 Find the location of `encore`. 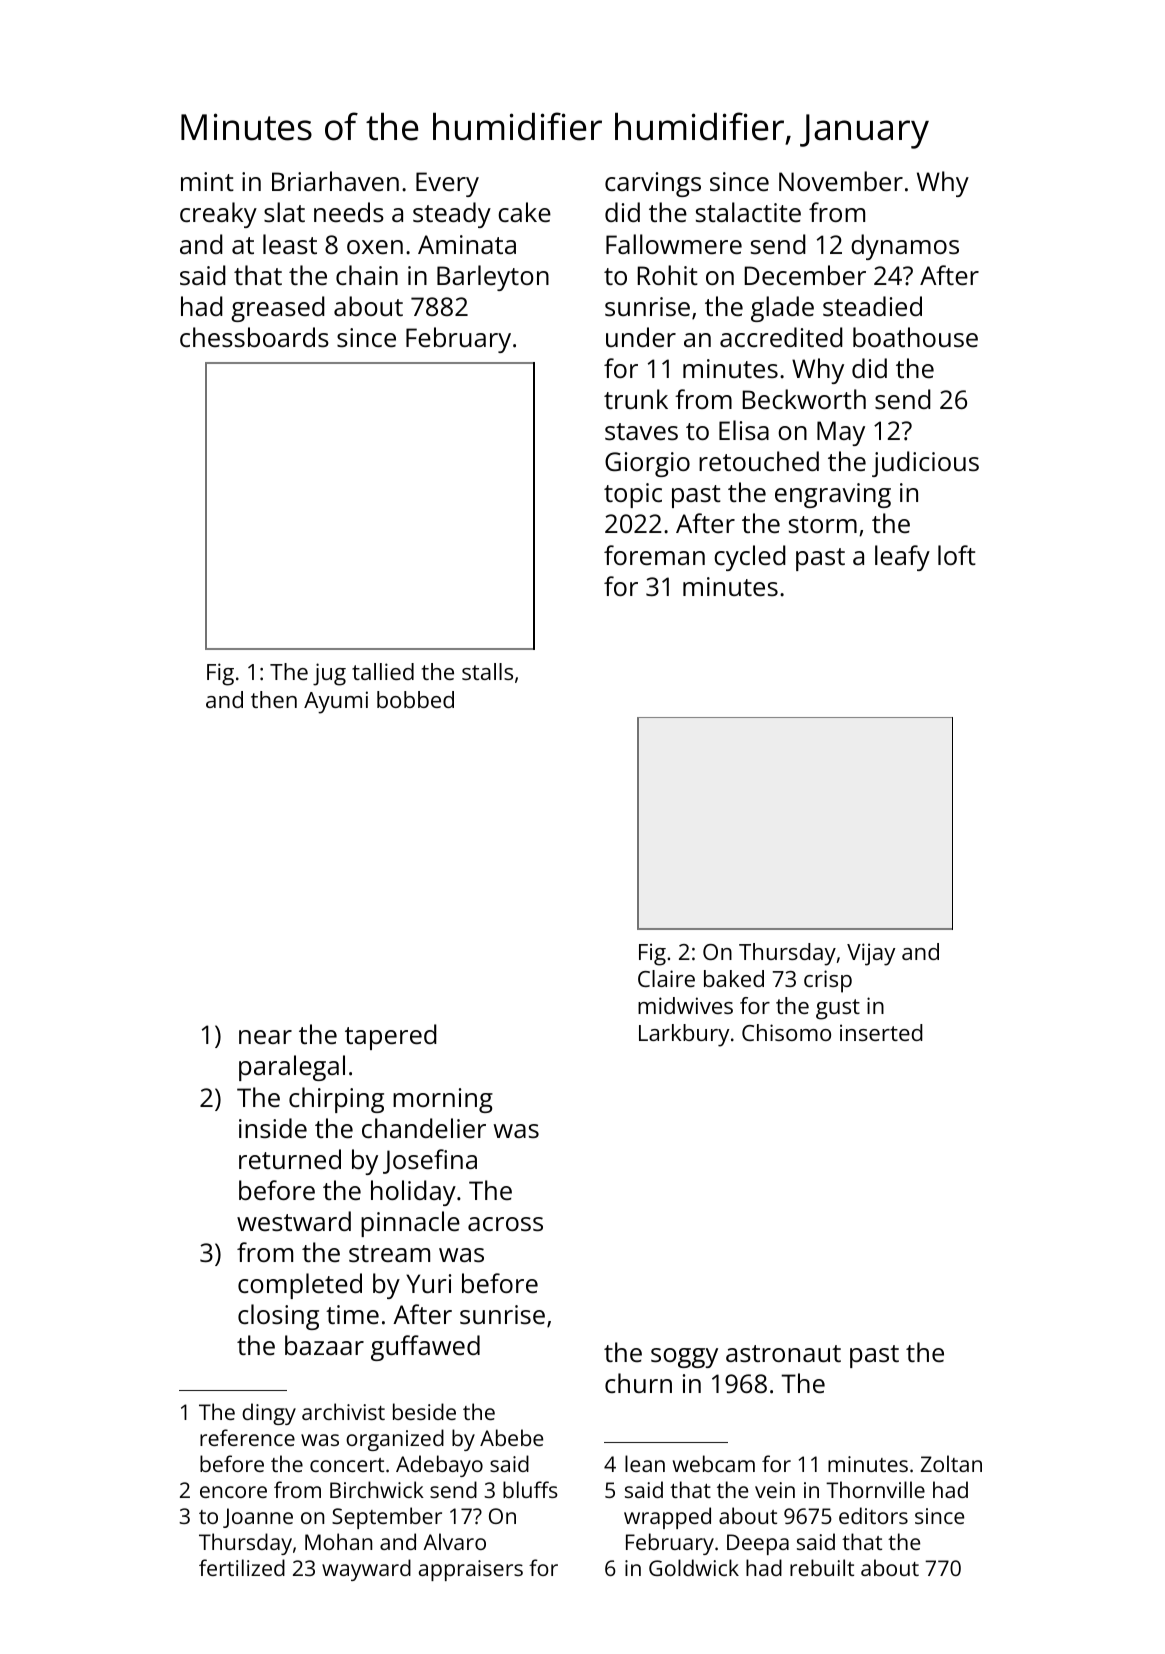

encore is located at coordinates (233, 1492).
